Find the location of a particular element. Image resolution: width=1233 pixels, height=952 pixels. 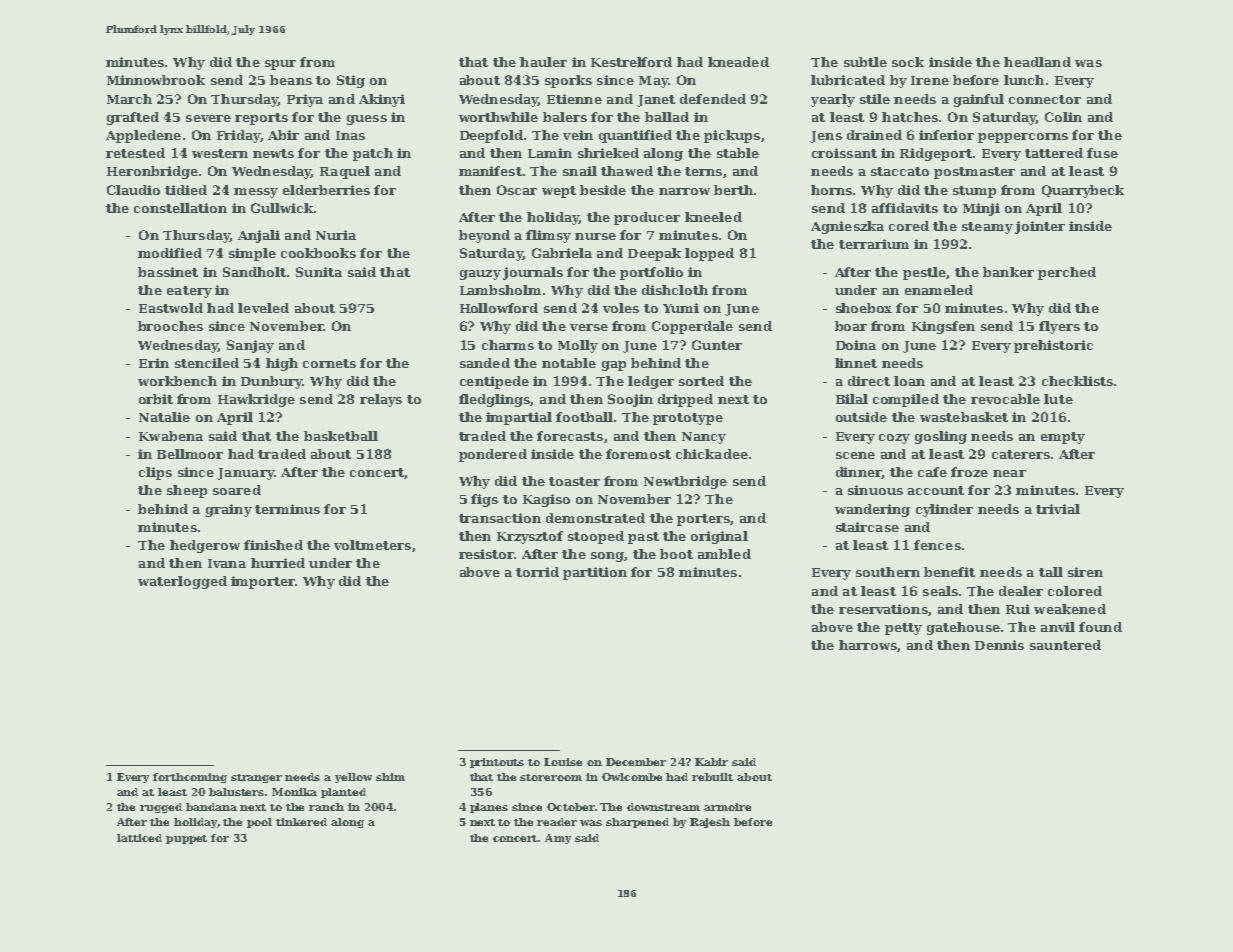

Kingsfen is located at coordinates (943, 327).
